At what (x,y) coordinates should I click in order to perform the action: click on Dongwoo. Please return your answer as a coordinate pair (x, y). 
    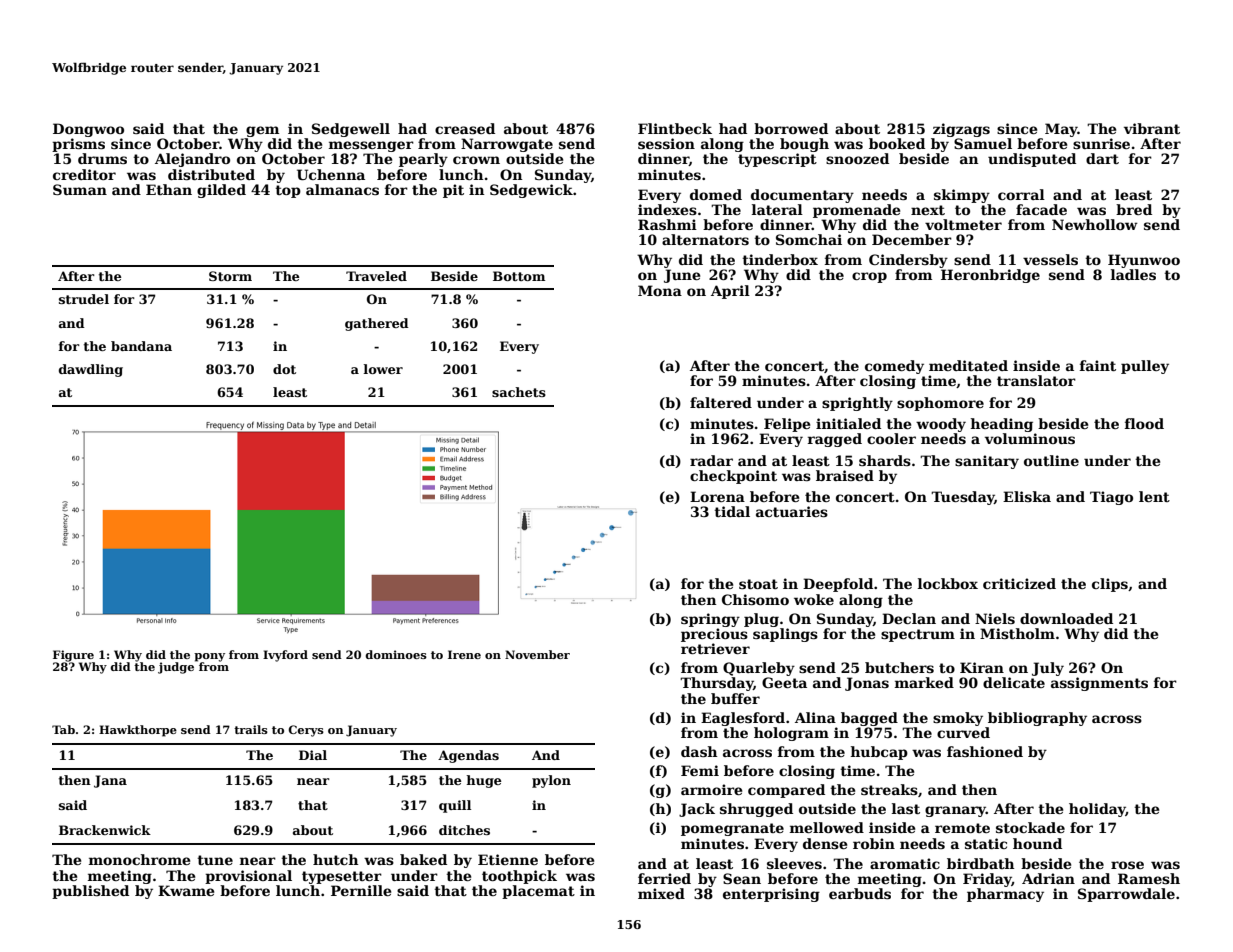
    Looking at the image, I should click on (88, 130).
